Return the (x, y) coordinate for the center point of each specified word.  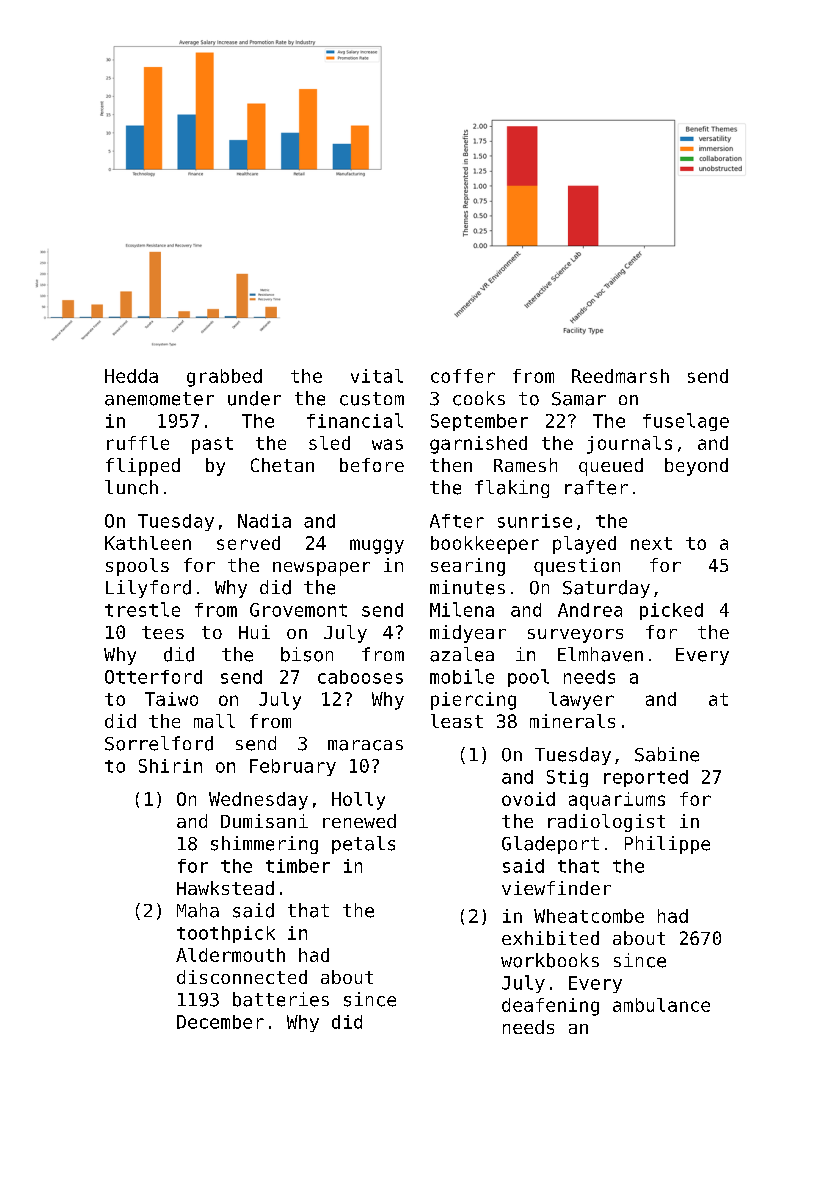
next (651, 543)
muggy (377, 546)
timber (298, 866)
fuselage (686, 422)
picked (671, 611)
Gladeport (550, 845)
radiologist (606, 823)
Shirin (170, 766)
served (248, 543)
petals (363, 845)
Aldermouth (230, 955)
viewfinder (556, 888)
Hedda (131, 376)
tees (163, 632)
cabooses (360, 677)
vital (377, 376)
